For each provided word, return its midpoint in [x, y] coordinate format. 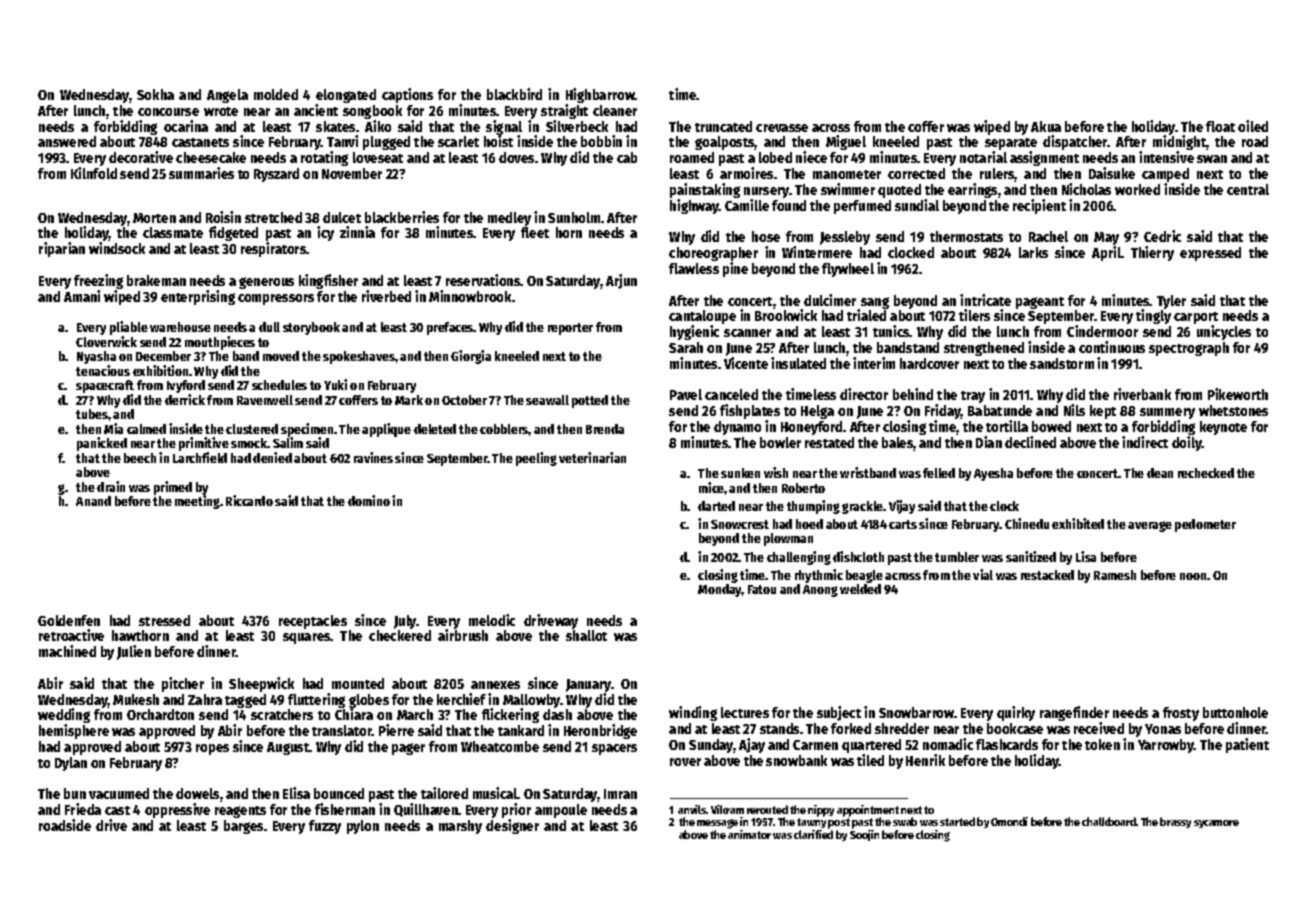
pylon [363, 827]
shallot [586, 635]
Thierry [1152, 253]
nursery [767, 192]
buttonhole [1235, 712]
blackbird [514, 94]
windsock [117, 248]
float [1220, 126]
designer [512, 826]
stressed [164, 620]
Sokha [155, 94]
